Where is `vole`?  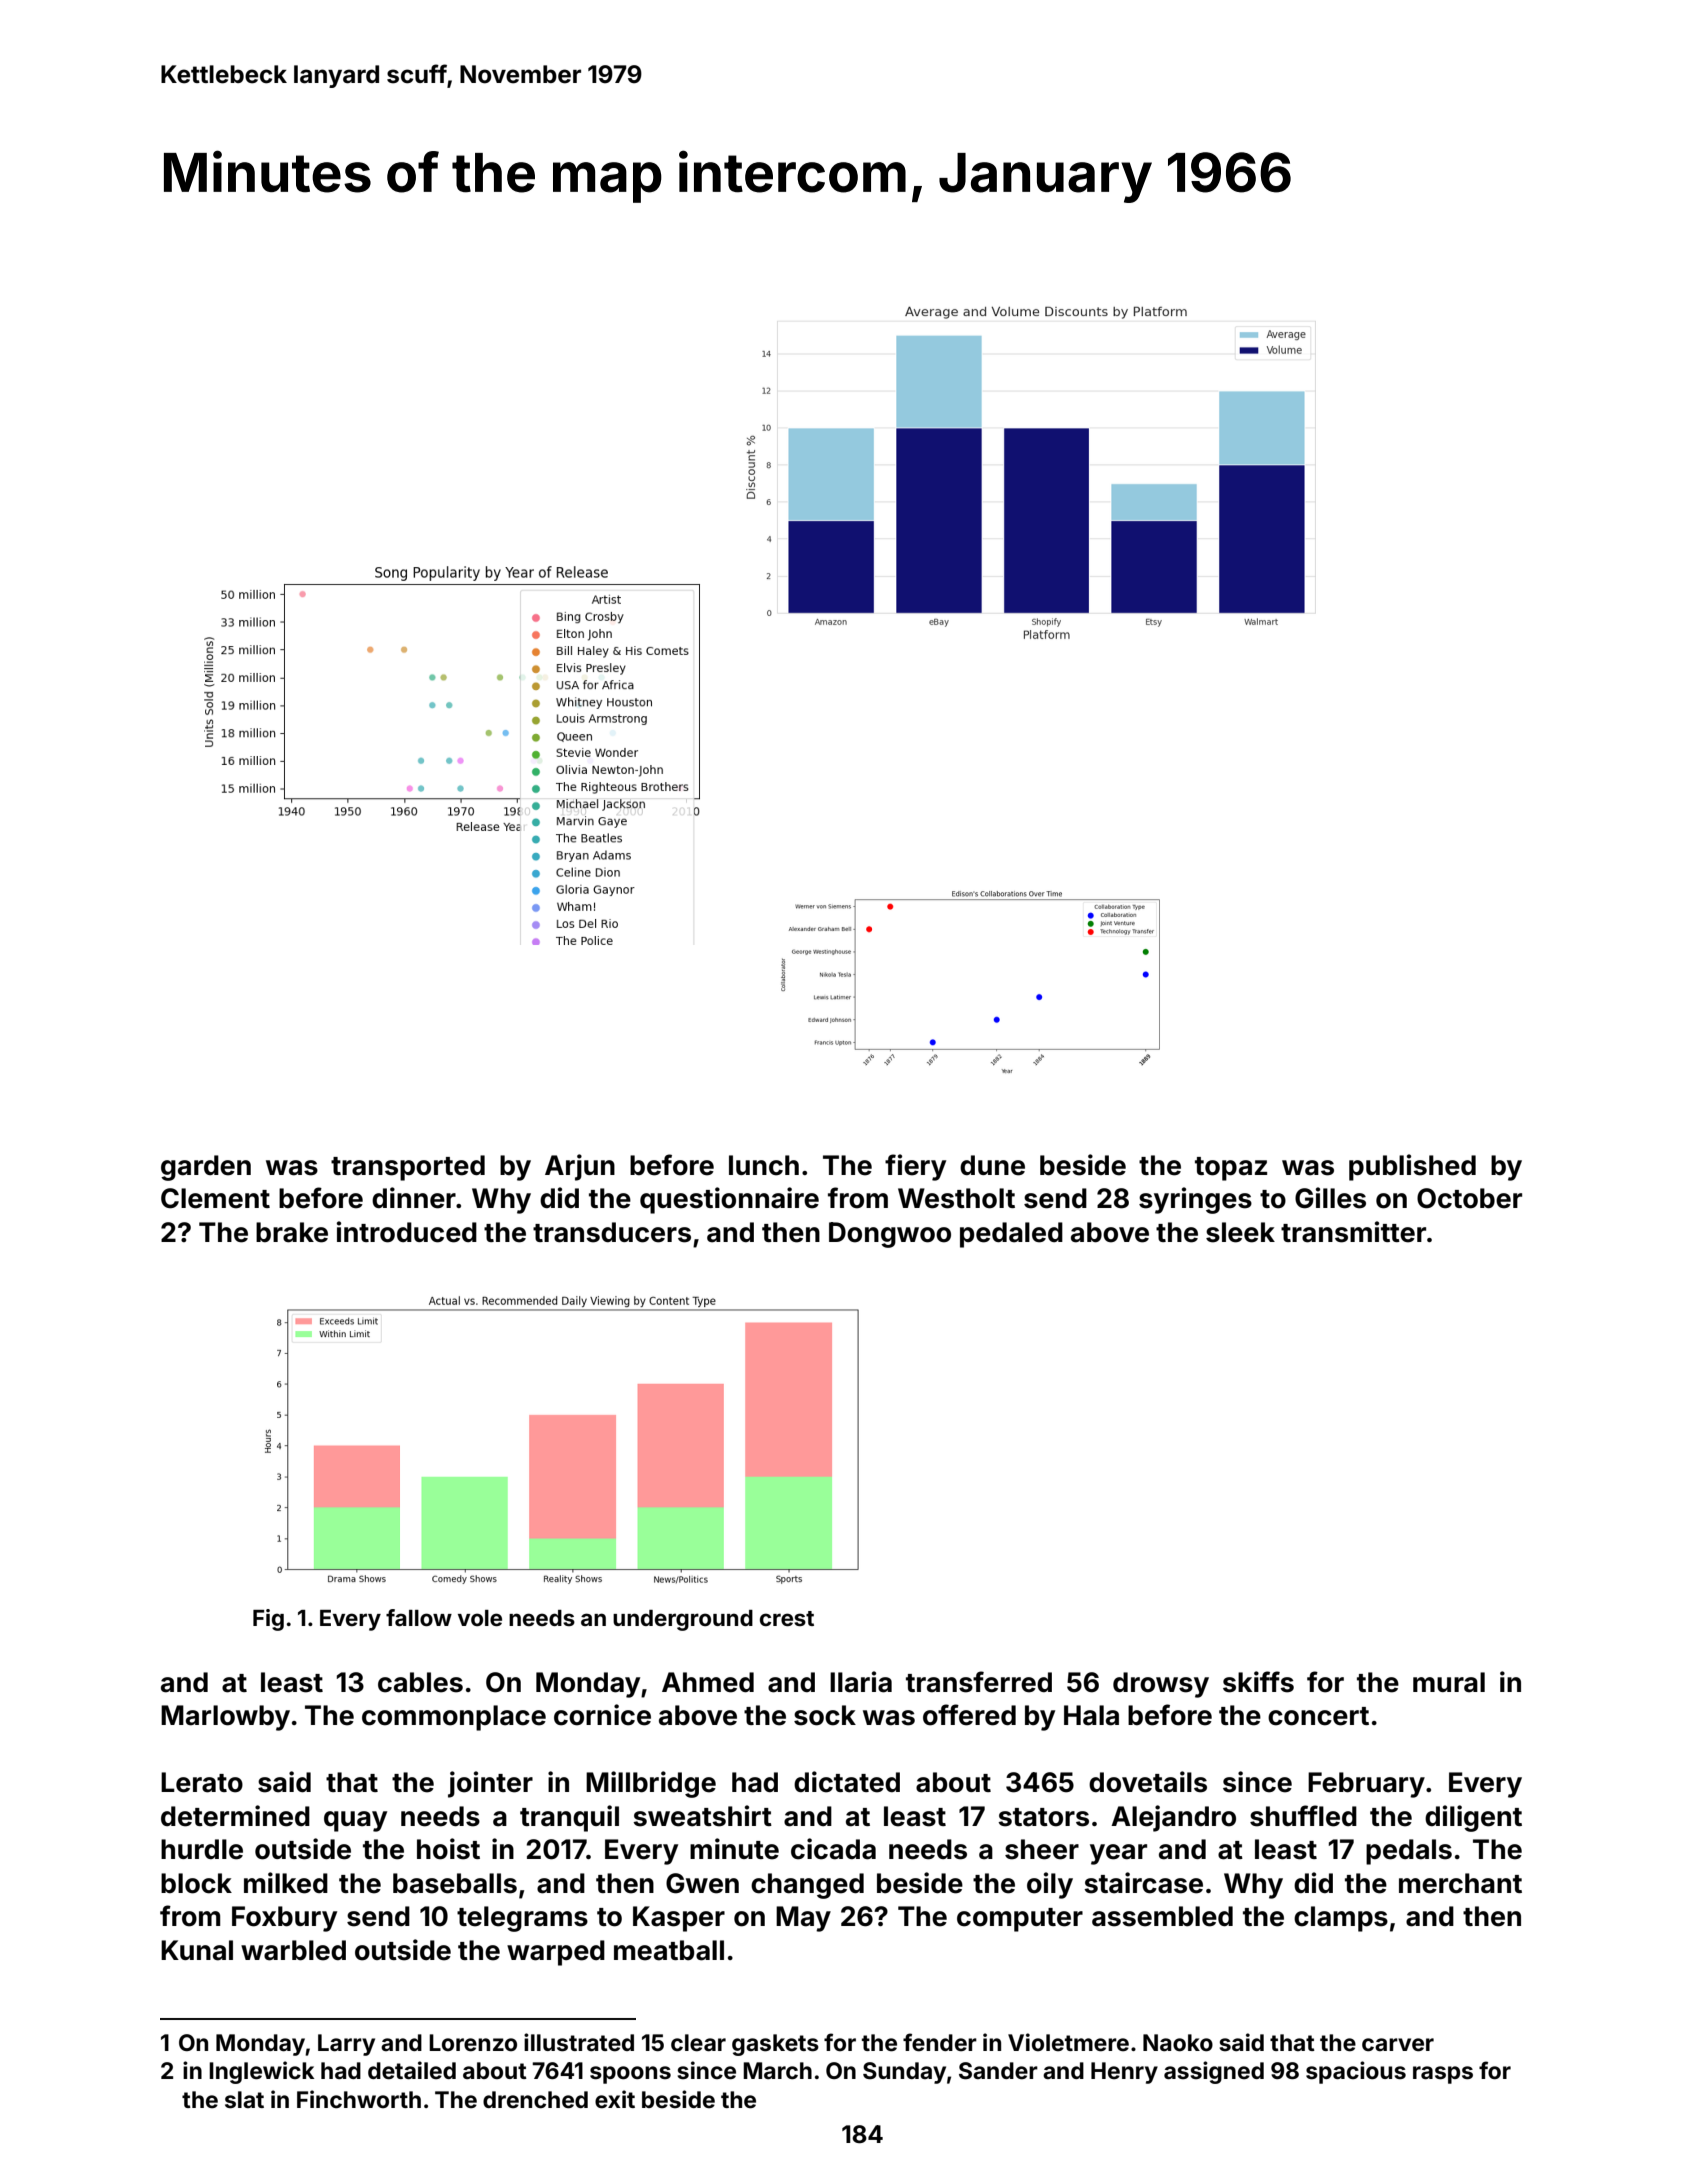
vole is located at coordinates (480, 1618).
